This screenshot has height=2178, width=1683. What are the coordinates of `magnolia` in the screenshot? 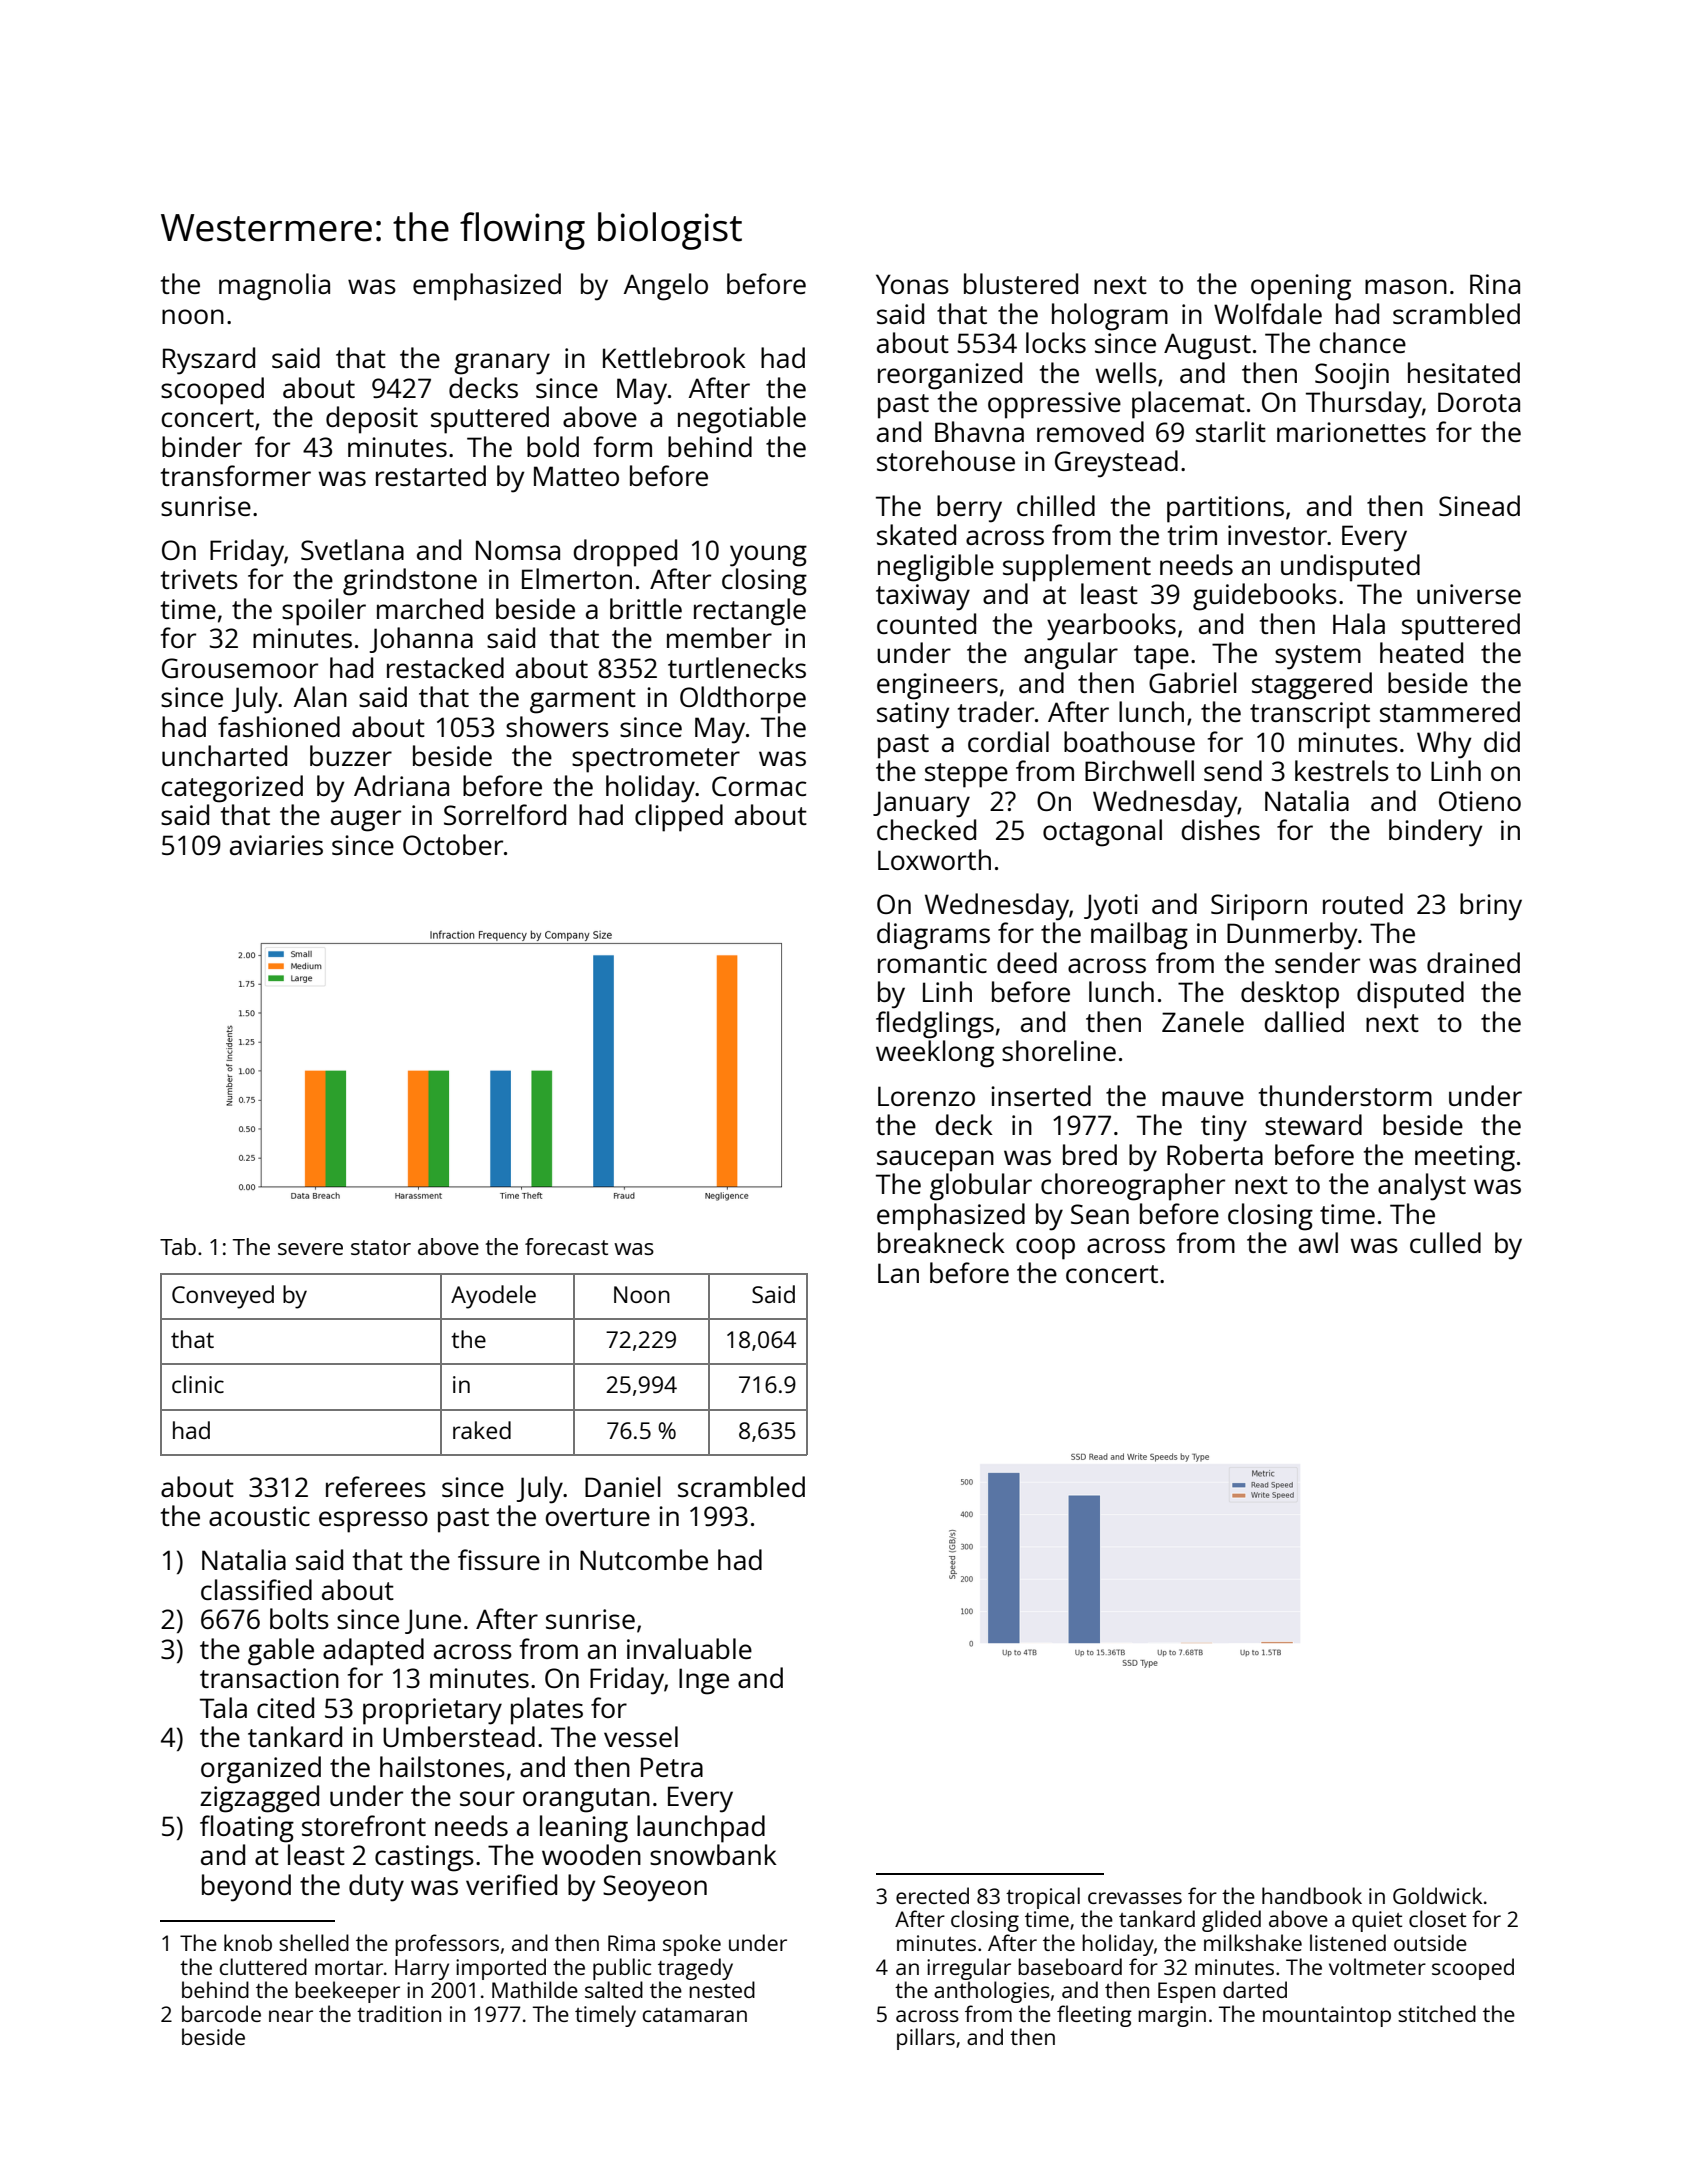 It's located at (274, 287).
